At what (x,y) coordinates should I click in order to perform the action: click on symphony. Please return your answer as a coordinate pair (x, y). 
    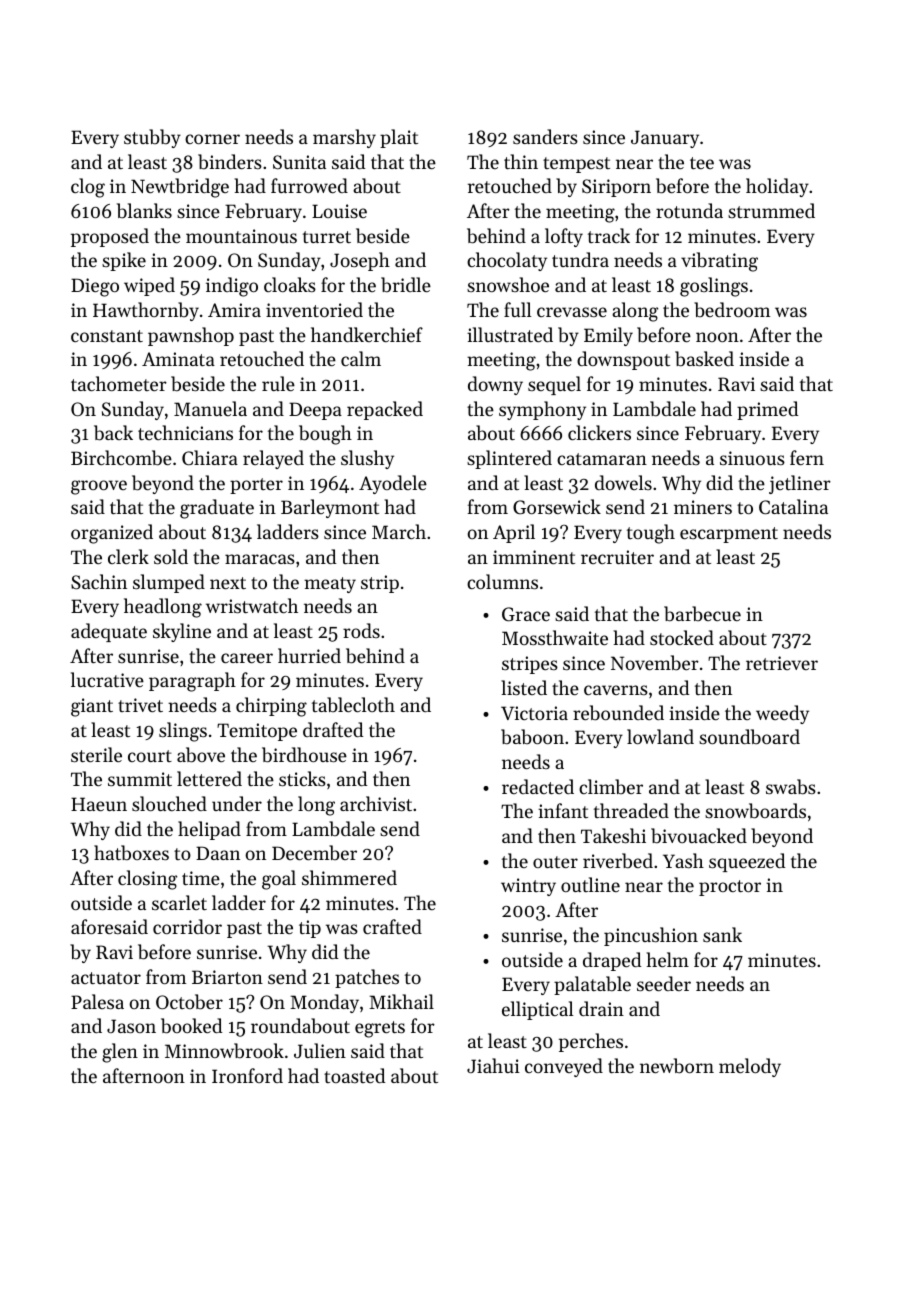
    Looking at the image, I should click on (542, 410).
